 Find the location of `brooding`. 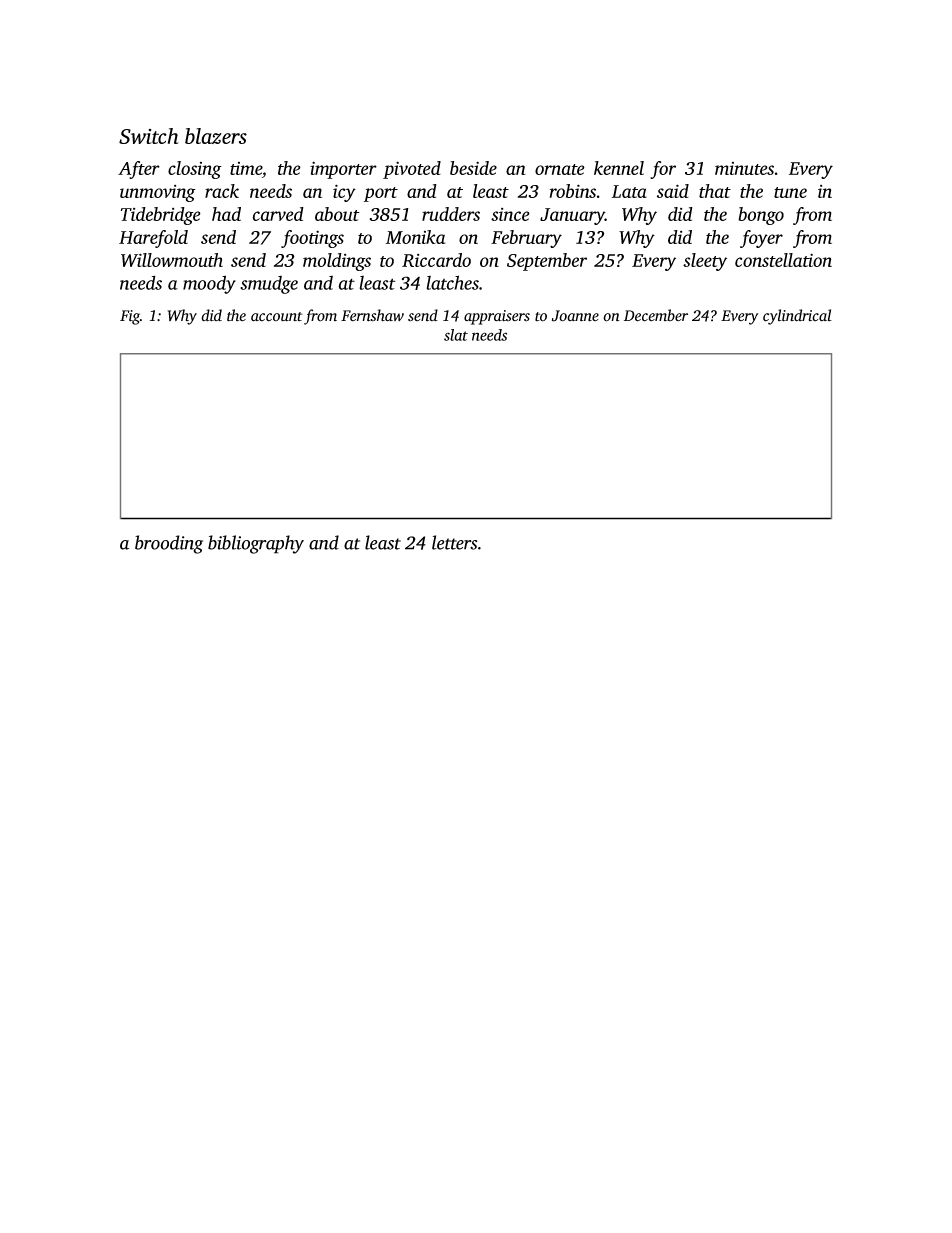

brooding is located at coordinates (169, 544).
